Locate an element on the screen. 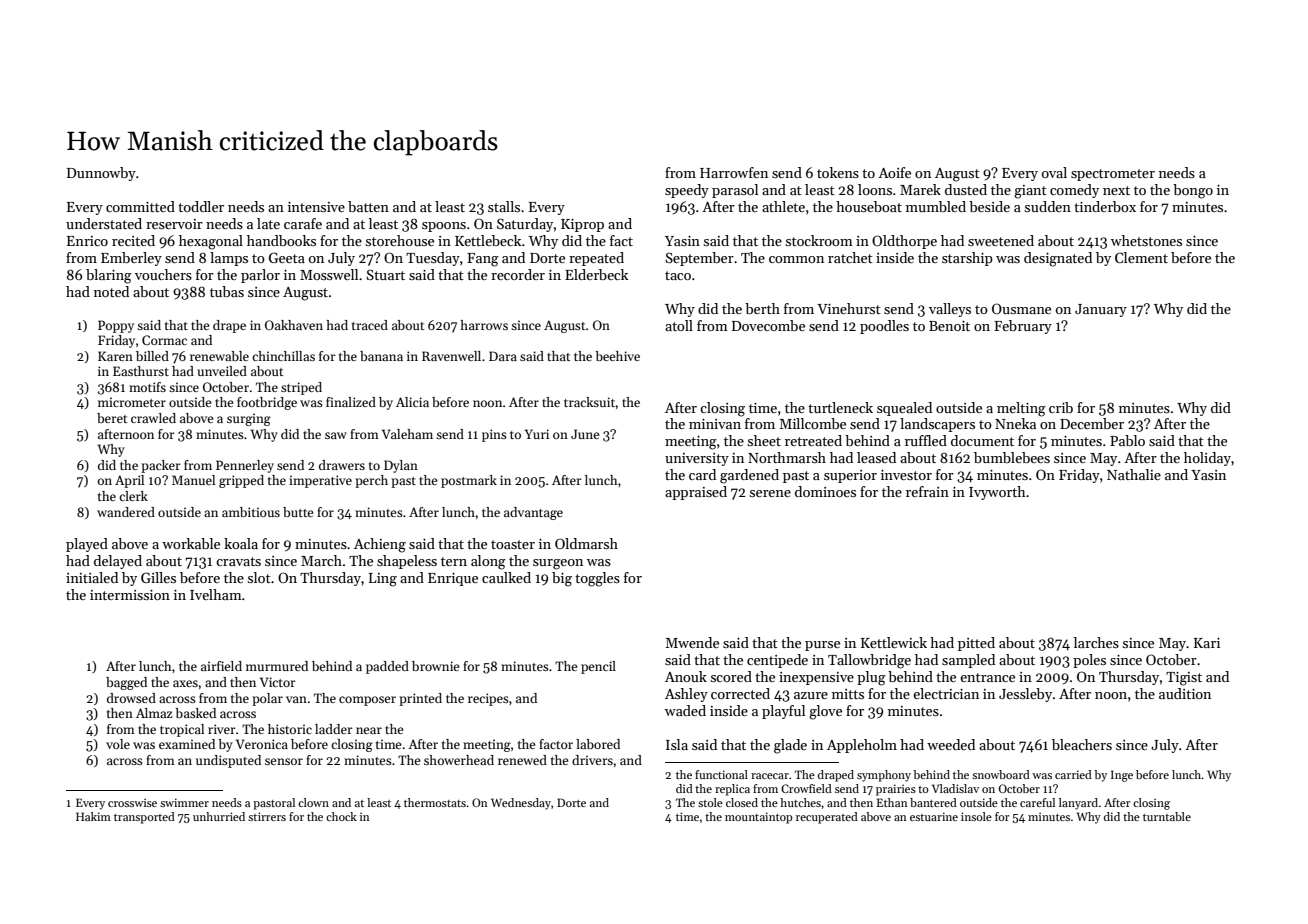  drowsed is located at coordinates (131, 698).
